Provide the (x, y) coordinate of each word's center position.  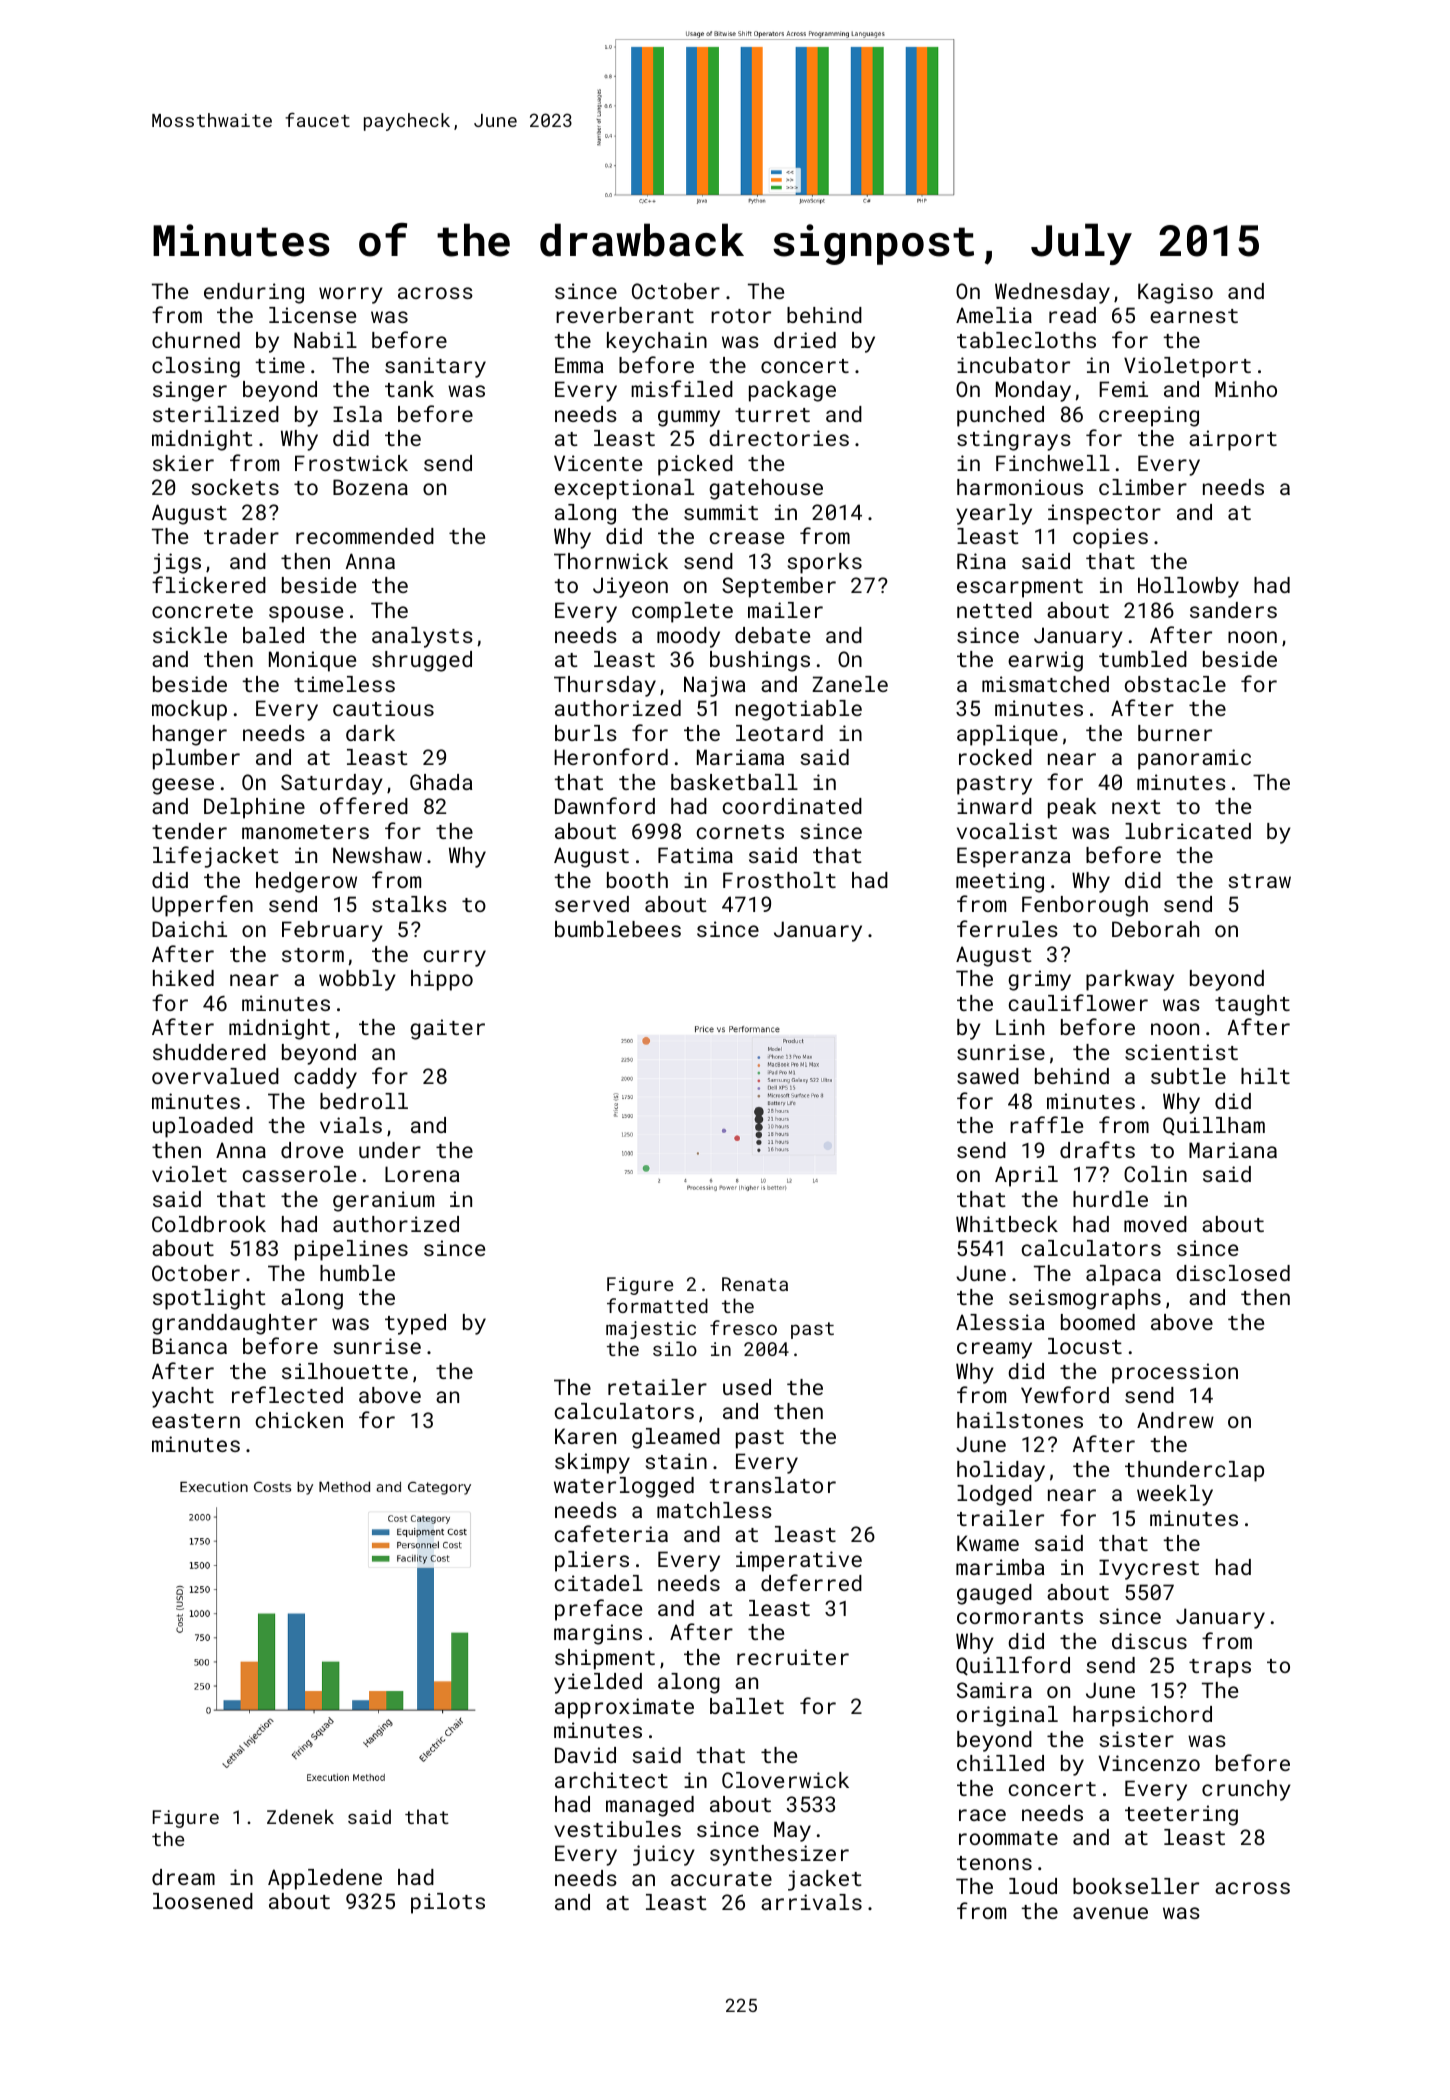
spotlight (209, 1299)
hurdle (1110, 1199)
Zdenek (300, 1816)
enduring (254, 293)
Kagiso (1175, 293)
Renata (755, 1284)
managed (650, 1806)
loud (1033, 1886)
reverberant (625, 315)
